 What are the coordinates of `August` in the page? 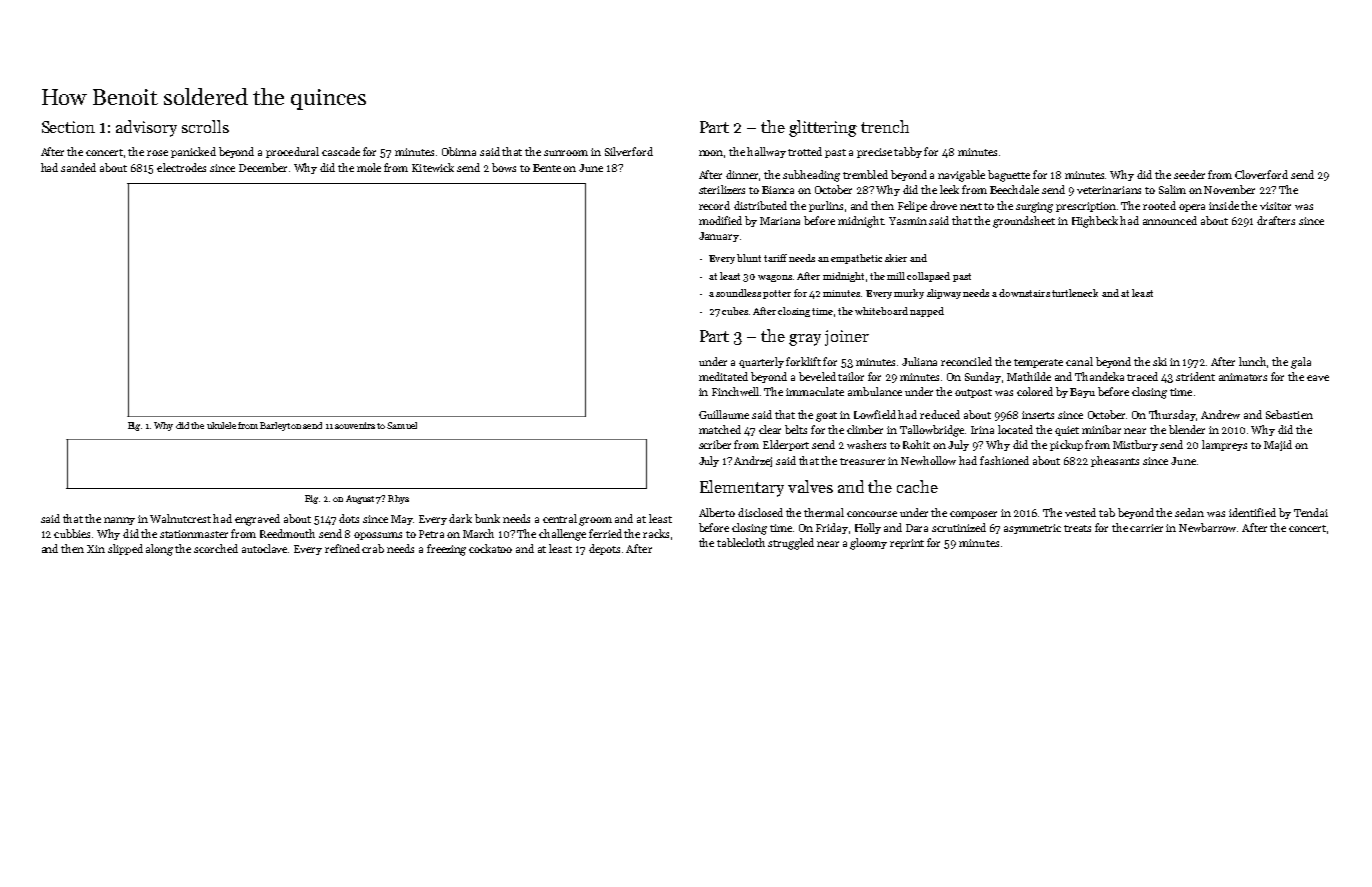 It's located at (360, 499).
